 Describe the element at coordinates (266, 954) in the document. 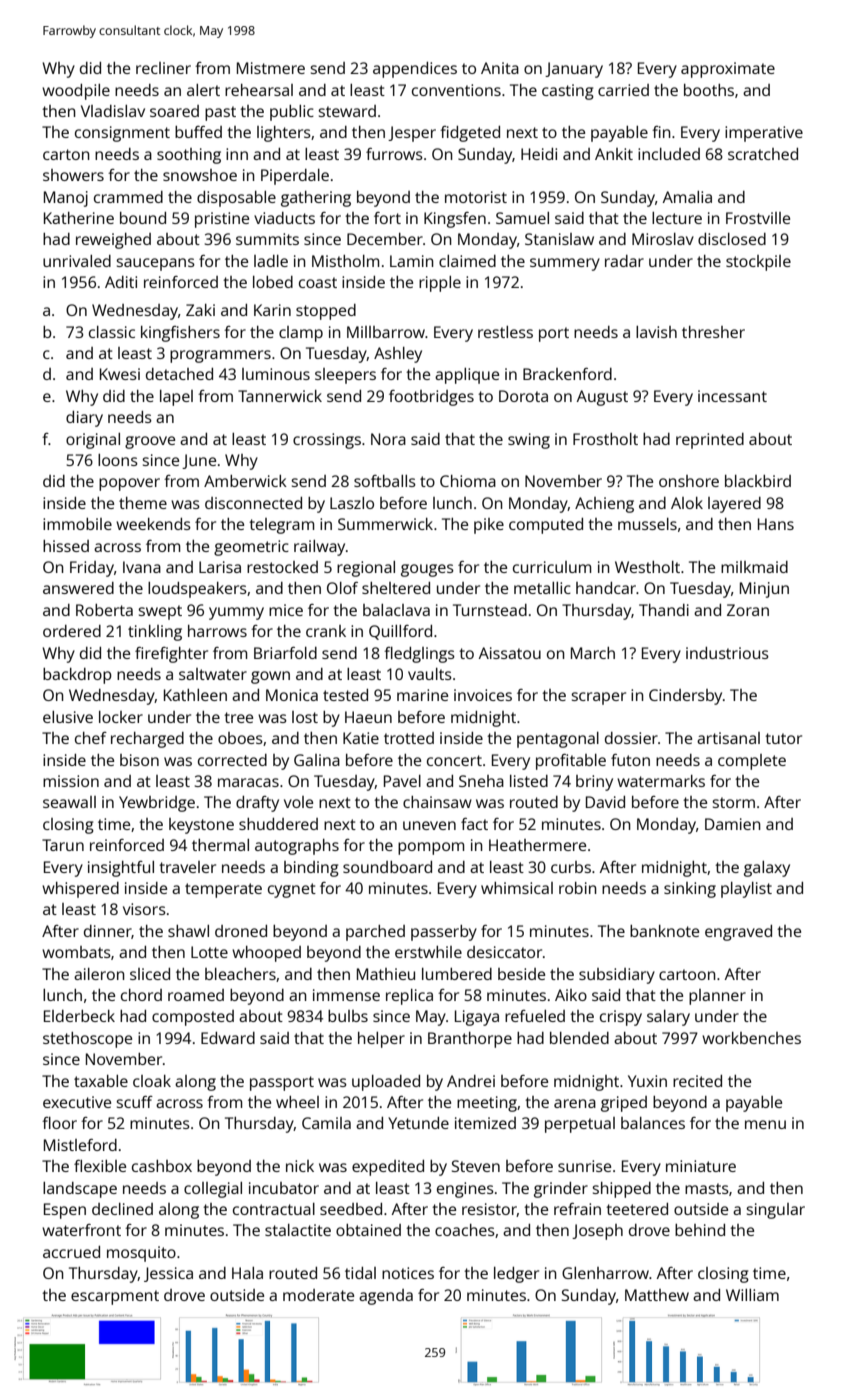

I see `whooped` at that location.
